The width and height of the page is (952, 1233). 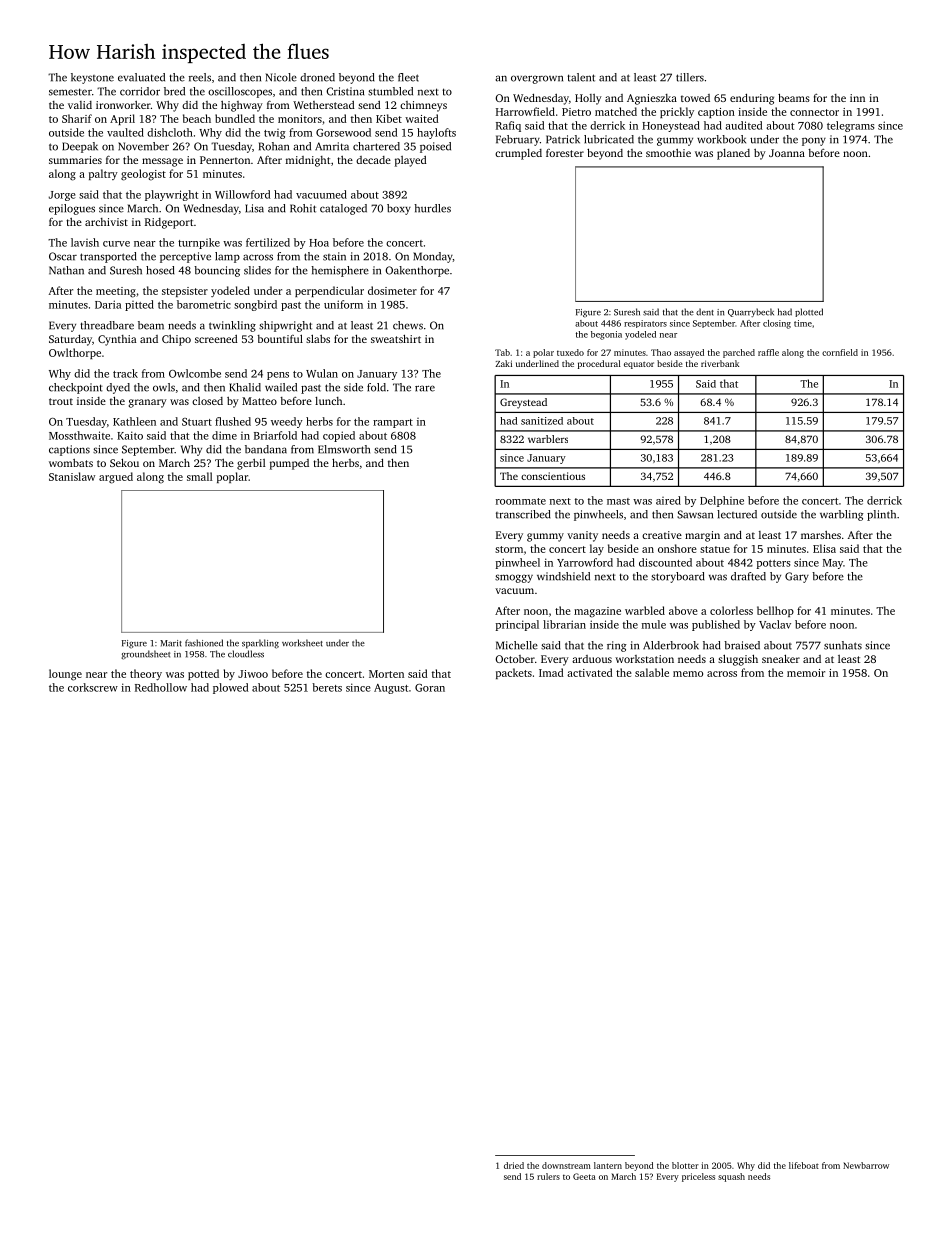 I want to click on lifeboat, so click(x=804, y=1165).
